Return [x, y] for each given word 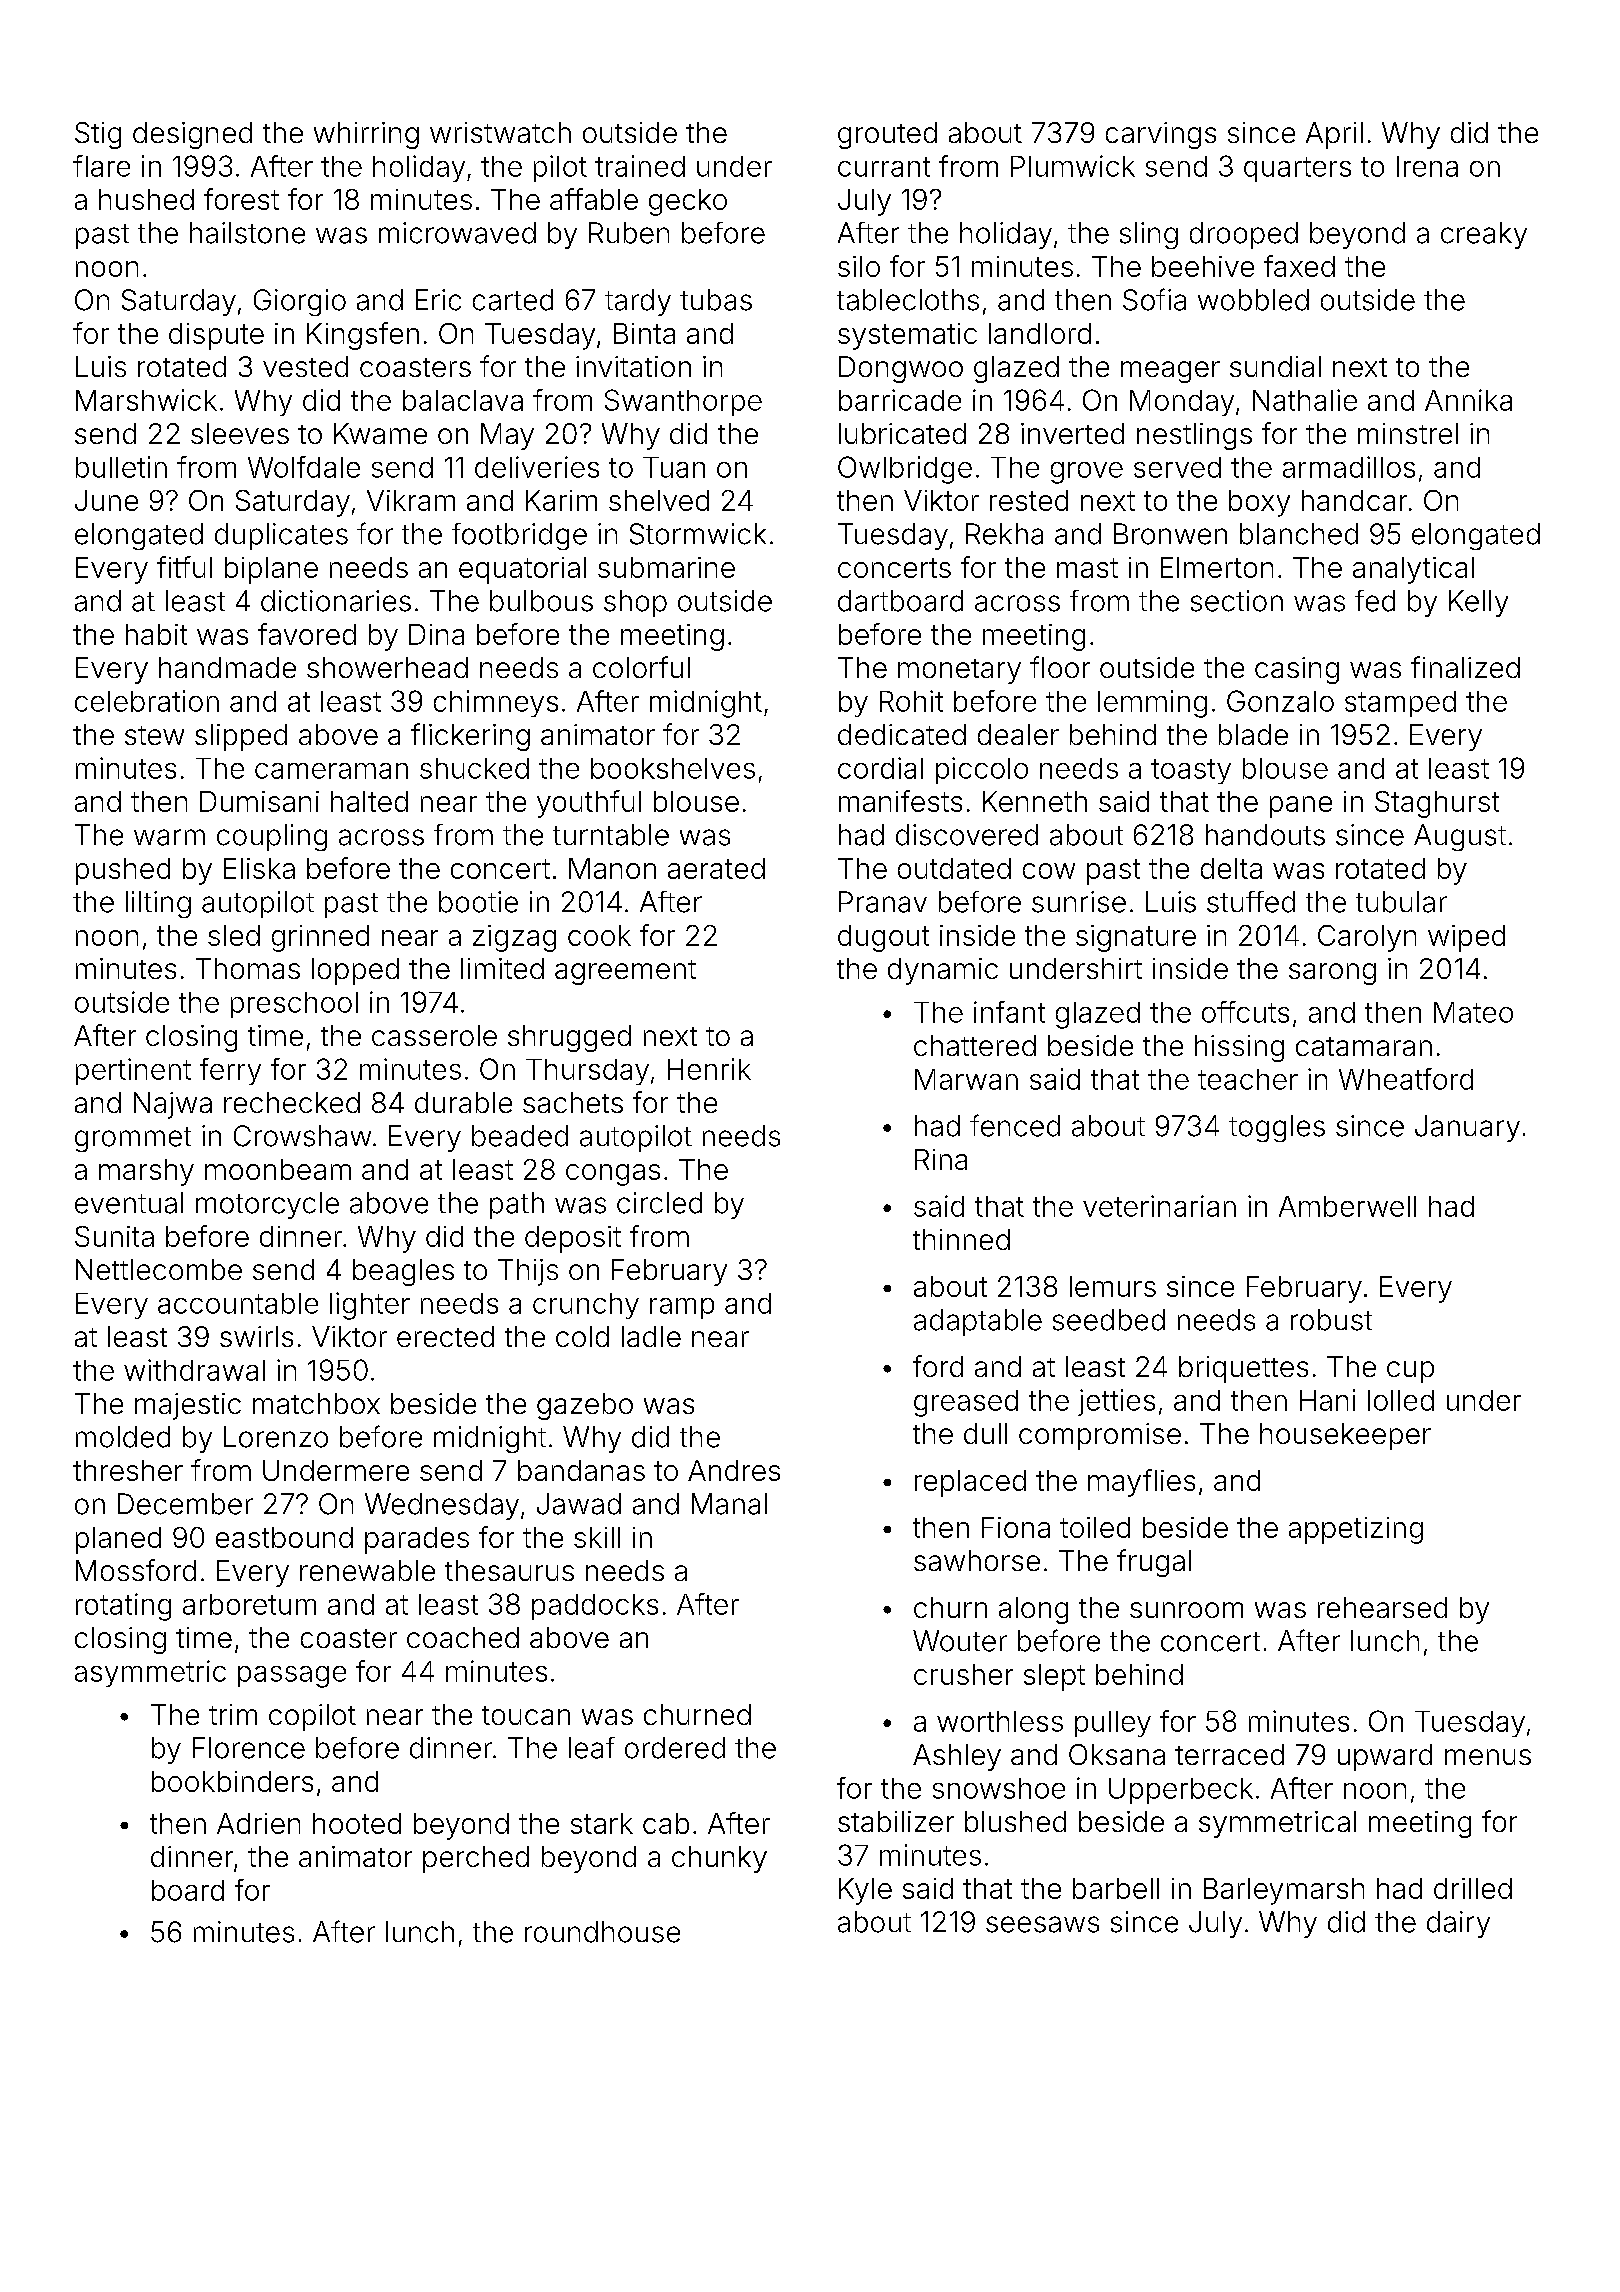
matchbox [316, 1403]
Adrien [258, 1823]
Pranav [883, 902]
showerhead [387, 667]
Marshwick [146, 400]
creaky [1484, 235]
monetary [959, 671]
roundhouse [602, 1932]
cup [1410, 1372]
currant [884, 167]
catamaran [1364, 1046]
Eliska [259, 868]
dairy [1458, 1924]
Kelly [1478, 603]
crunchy [586, 1306]
